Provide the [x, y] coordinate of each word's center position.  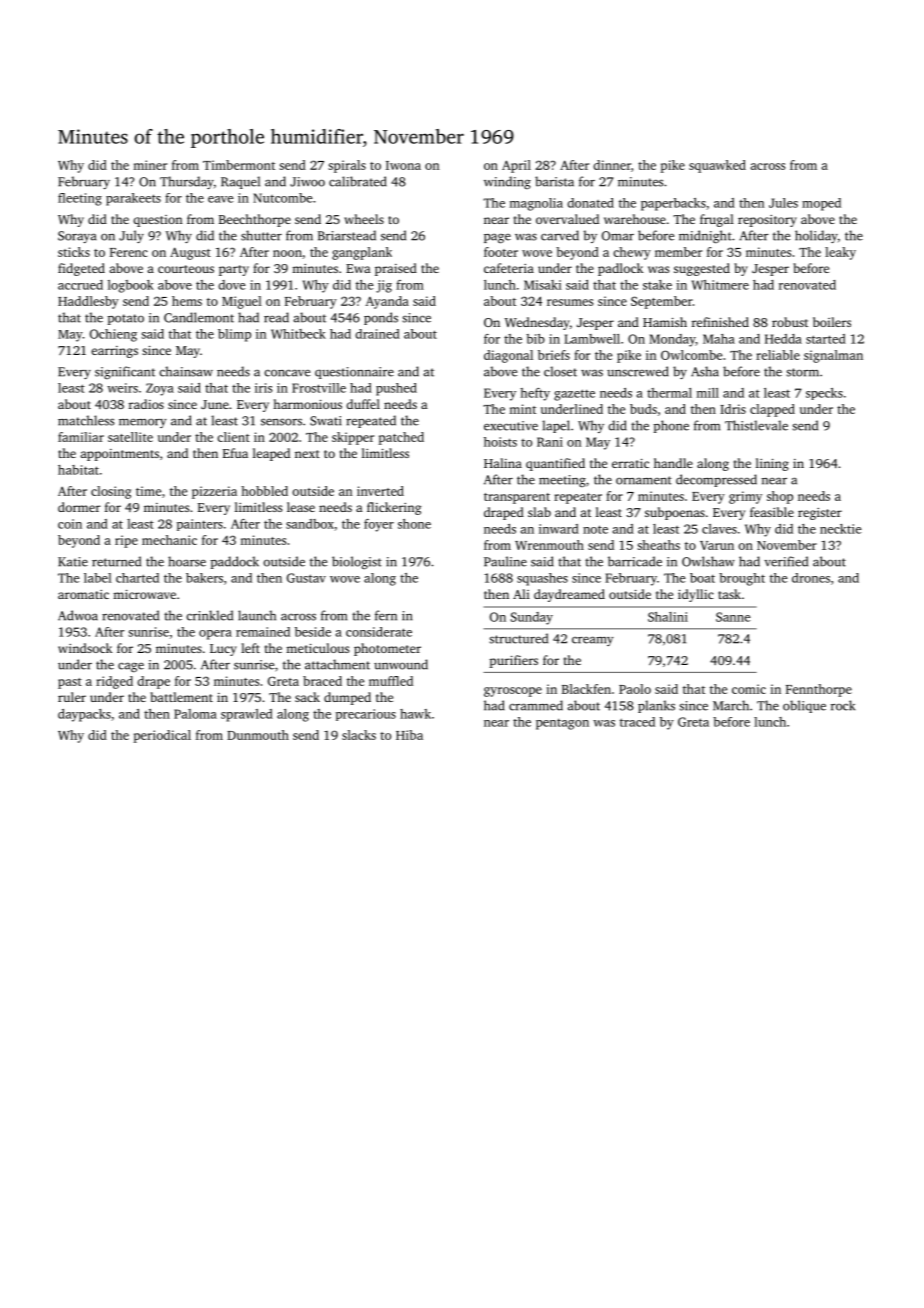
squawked [717, 166]
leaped [271, 454]
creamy [593, 641]
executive [511, 426]
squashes [542, 579]
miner [150, 165]
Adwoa [78, 615]
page [497, 238]
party [234, 270]
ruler [72, 697]
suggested [702, 269]
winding [507, 182]
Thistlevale [756, 425]
